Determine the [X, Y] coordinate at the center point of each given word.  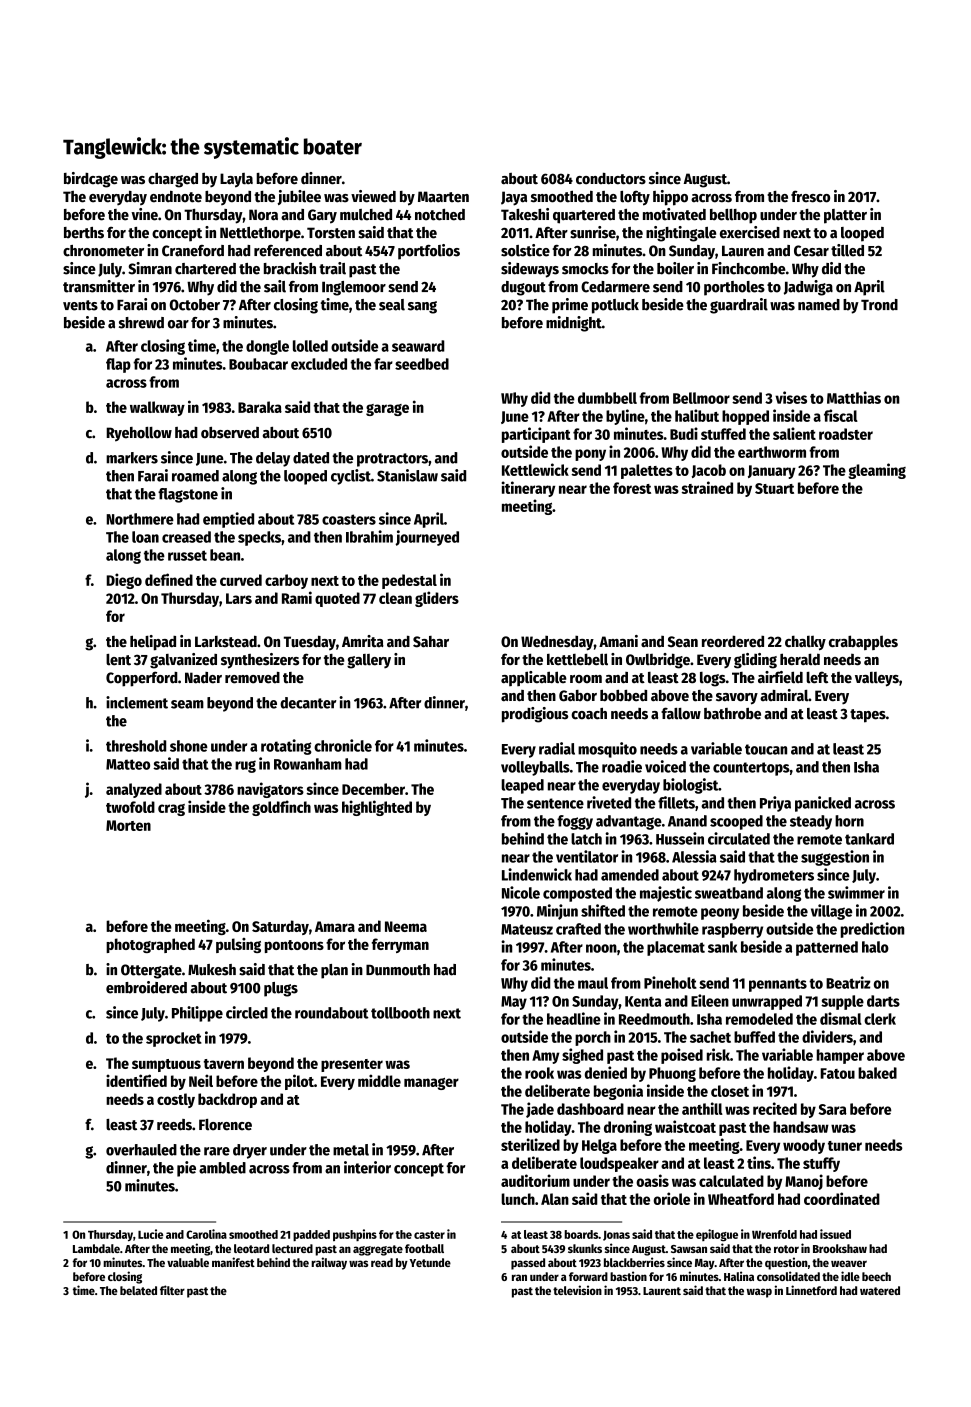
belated [138, 1290]
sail [275, 286]
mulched [366, 215]
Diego [124, 581]
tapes [868, 716]
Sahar [431, 642]
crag [171, 810]
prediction [872, 930]
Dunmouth [398, 970]
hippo [670, 198]
